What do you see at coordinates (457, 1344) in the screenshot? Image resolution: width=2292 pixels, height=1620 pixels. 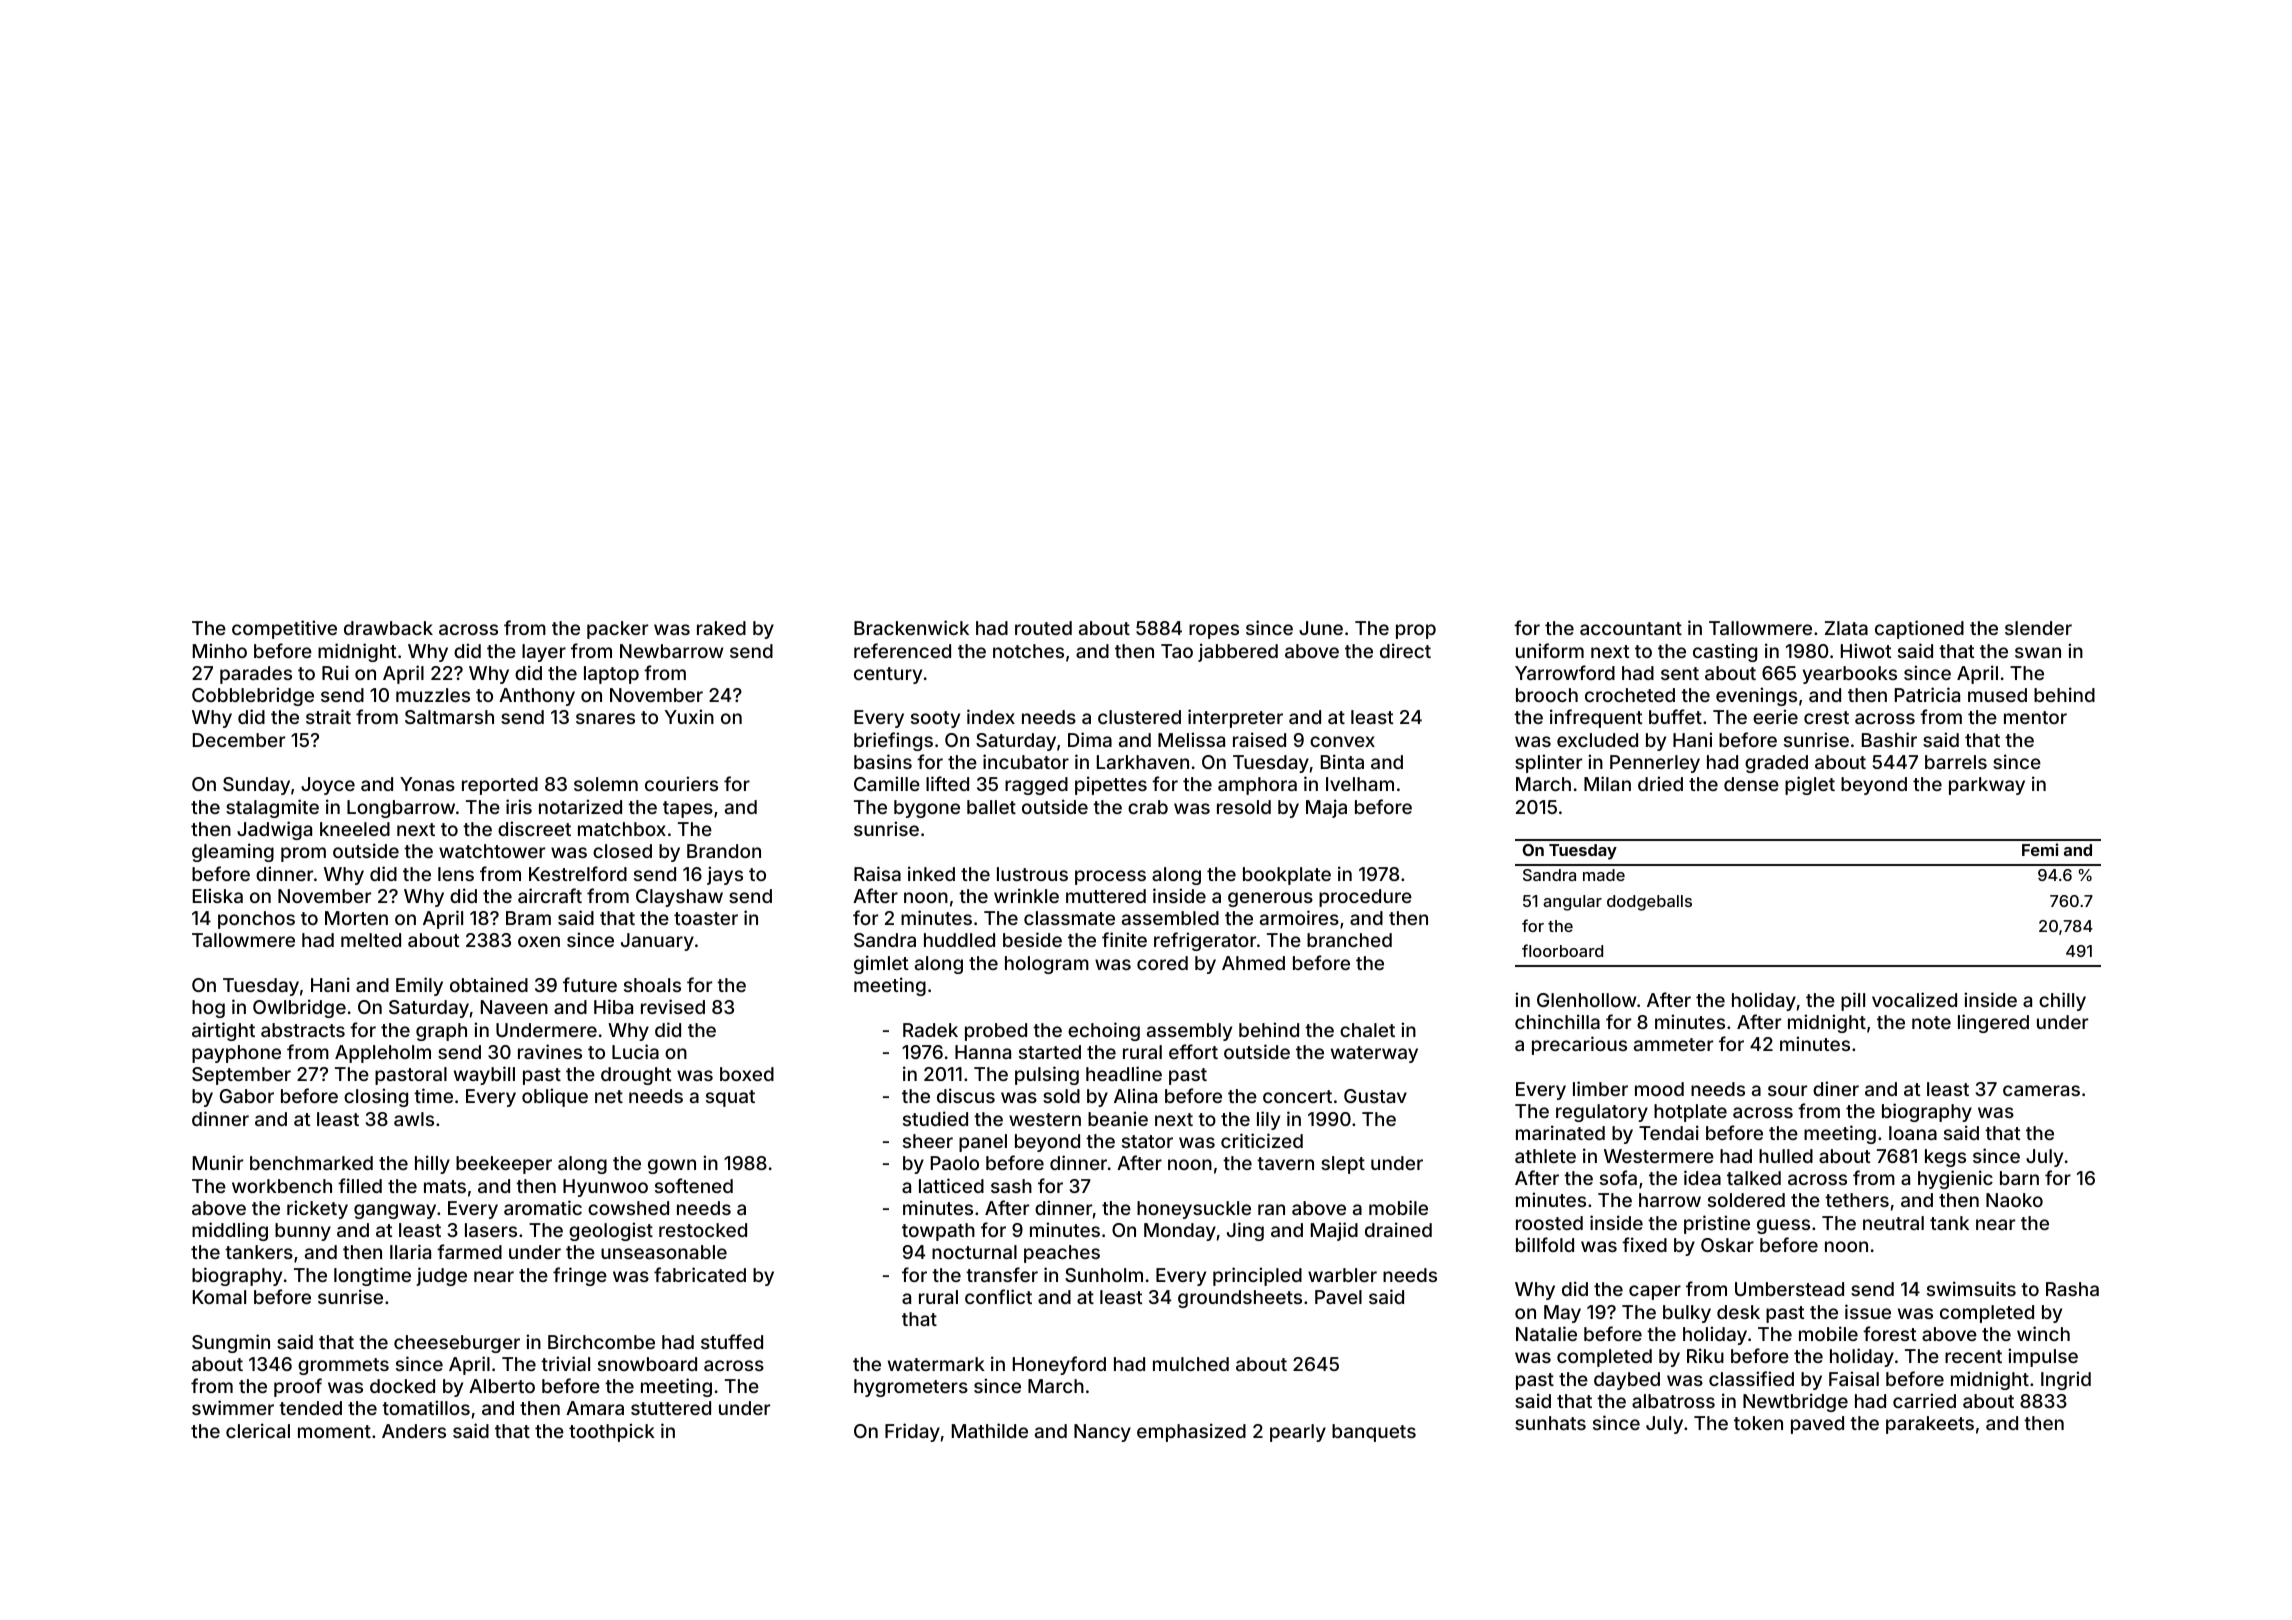 I see `cheeseburger` at bounding box center [457, 1344].
